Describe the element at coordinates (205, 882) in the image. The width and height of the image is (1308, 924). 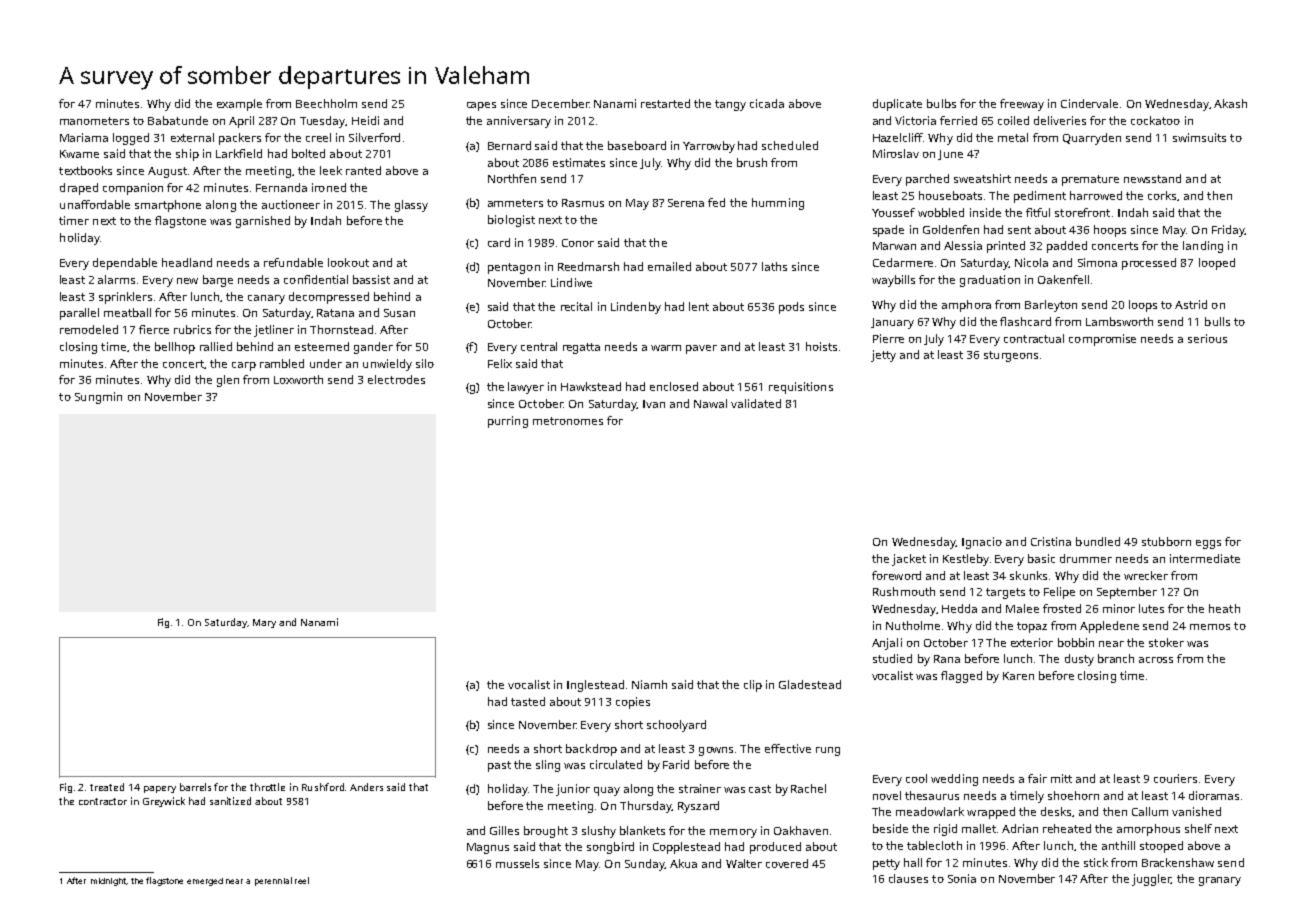
I see `emerged` at that location.
